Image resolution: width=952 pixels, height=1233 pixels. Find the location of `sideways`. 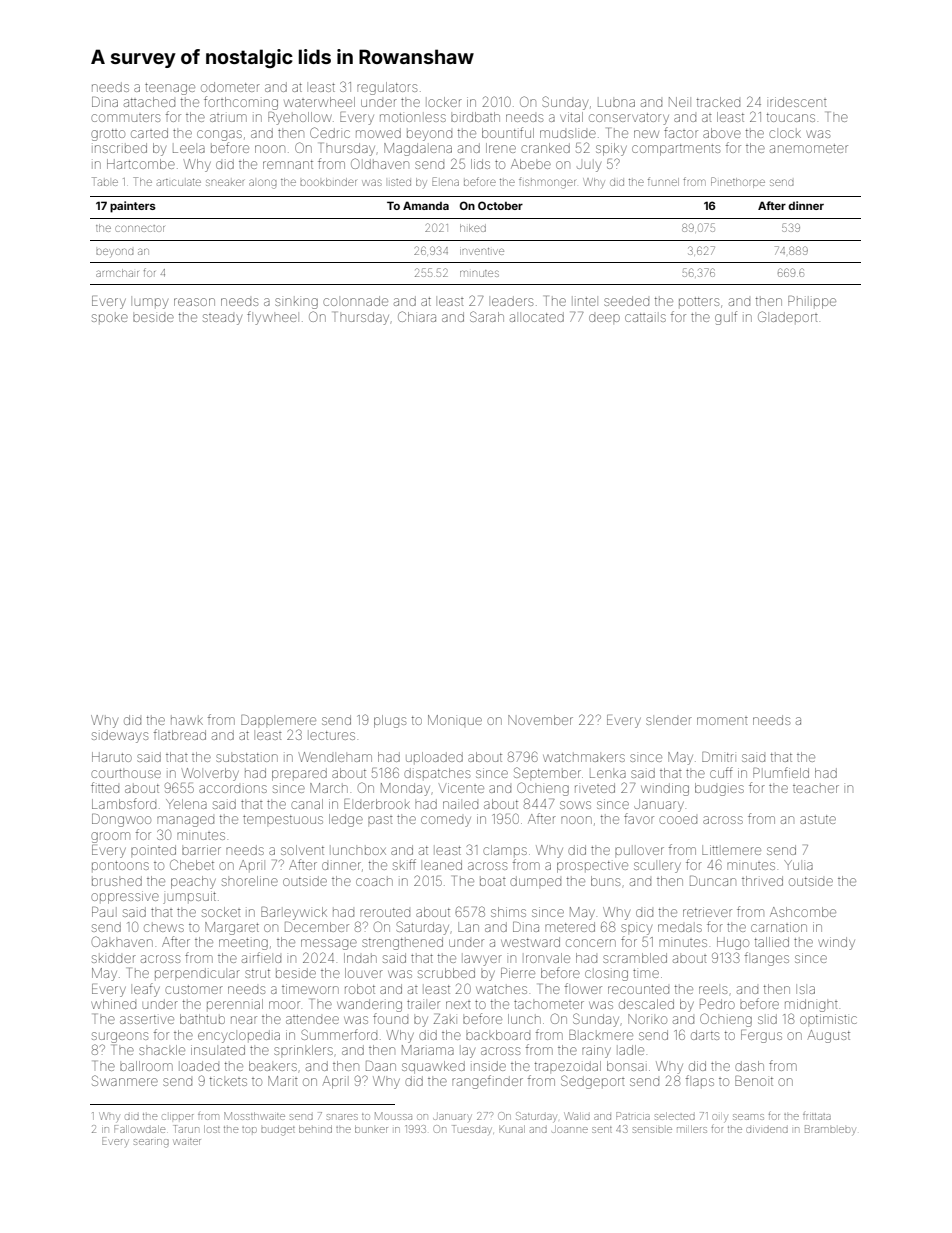

sideways is located at coordinates (120, 736).
